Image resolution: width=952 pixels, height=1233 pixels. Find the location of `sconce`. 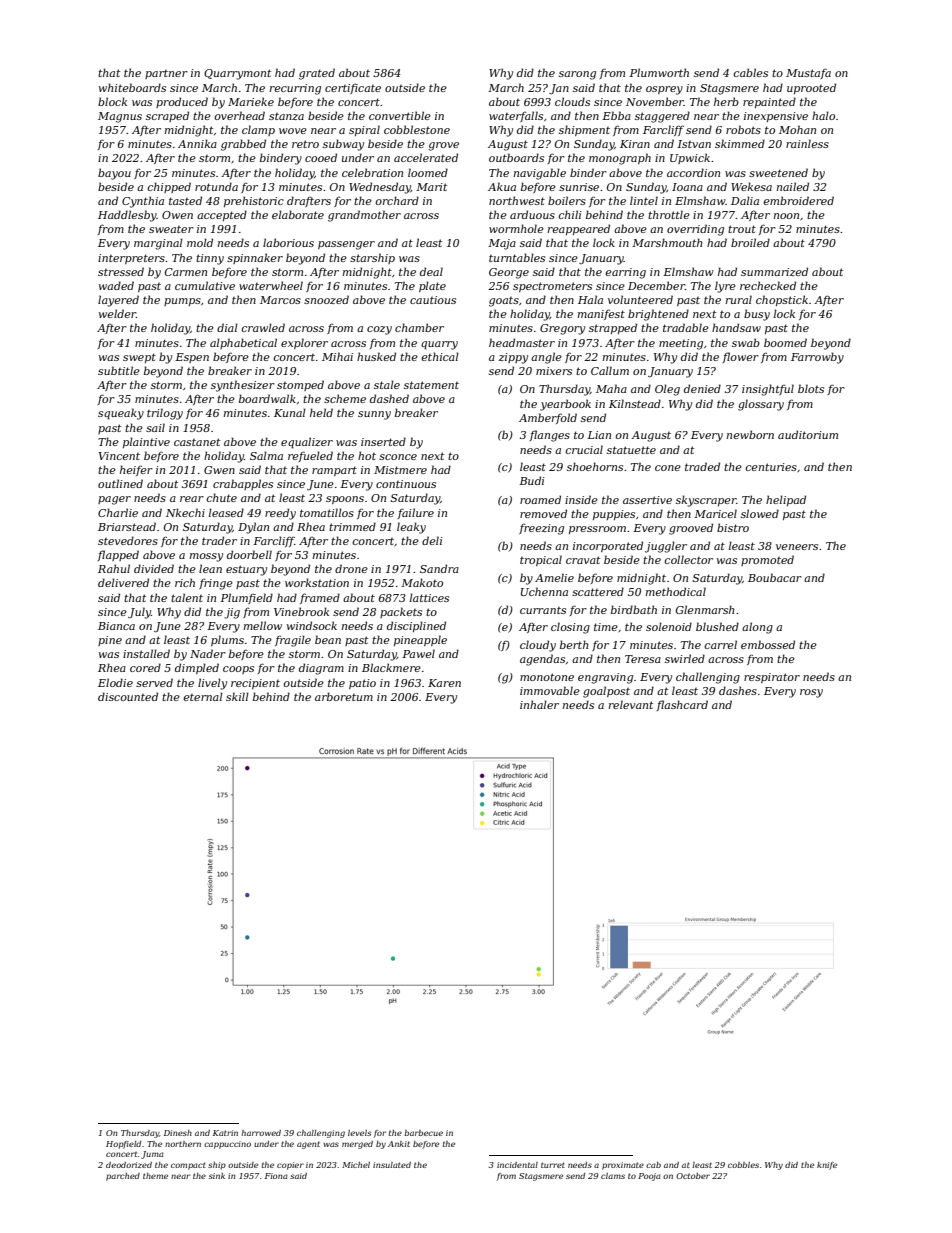

sconce is located at coordinates (398, 457).
